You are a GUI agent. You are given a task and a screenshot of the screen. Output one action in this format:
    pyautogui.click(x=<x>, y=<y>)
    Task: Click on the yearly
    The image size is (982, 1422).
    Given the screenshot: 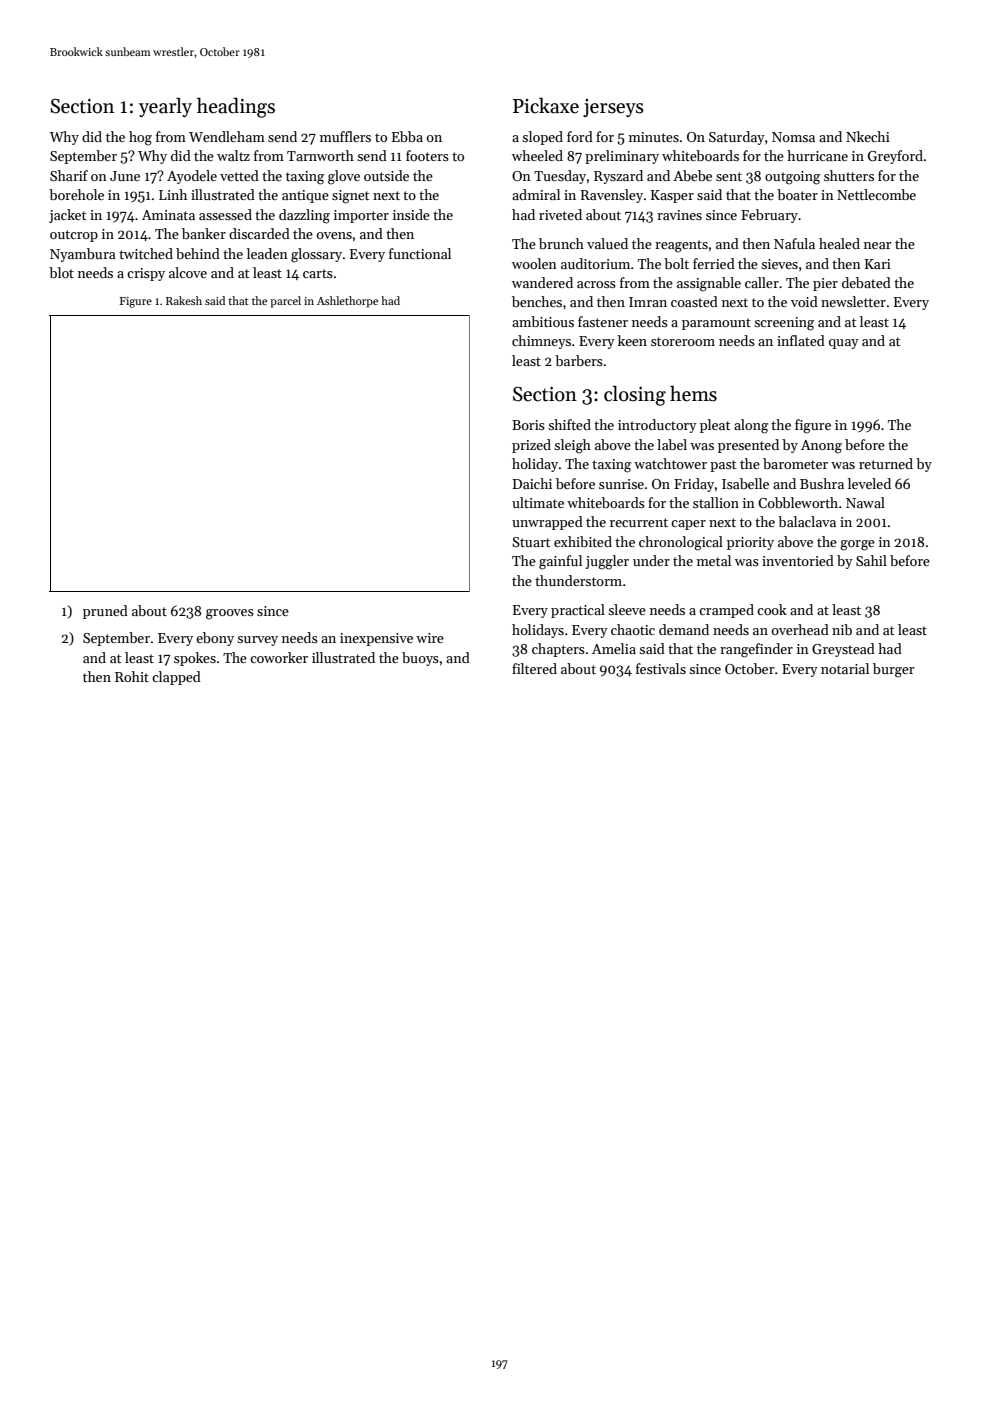 What is the action you would take?
    pyautogui.click(x=165, y=107)
